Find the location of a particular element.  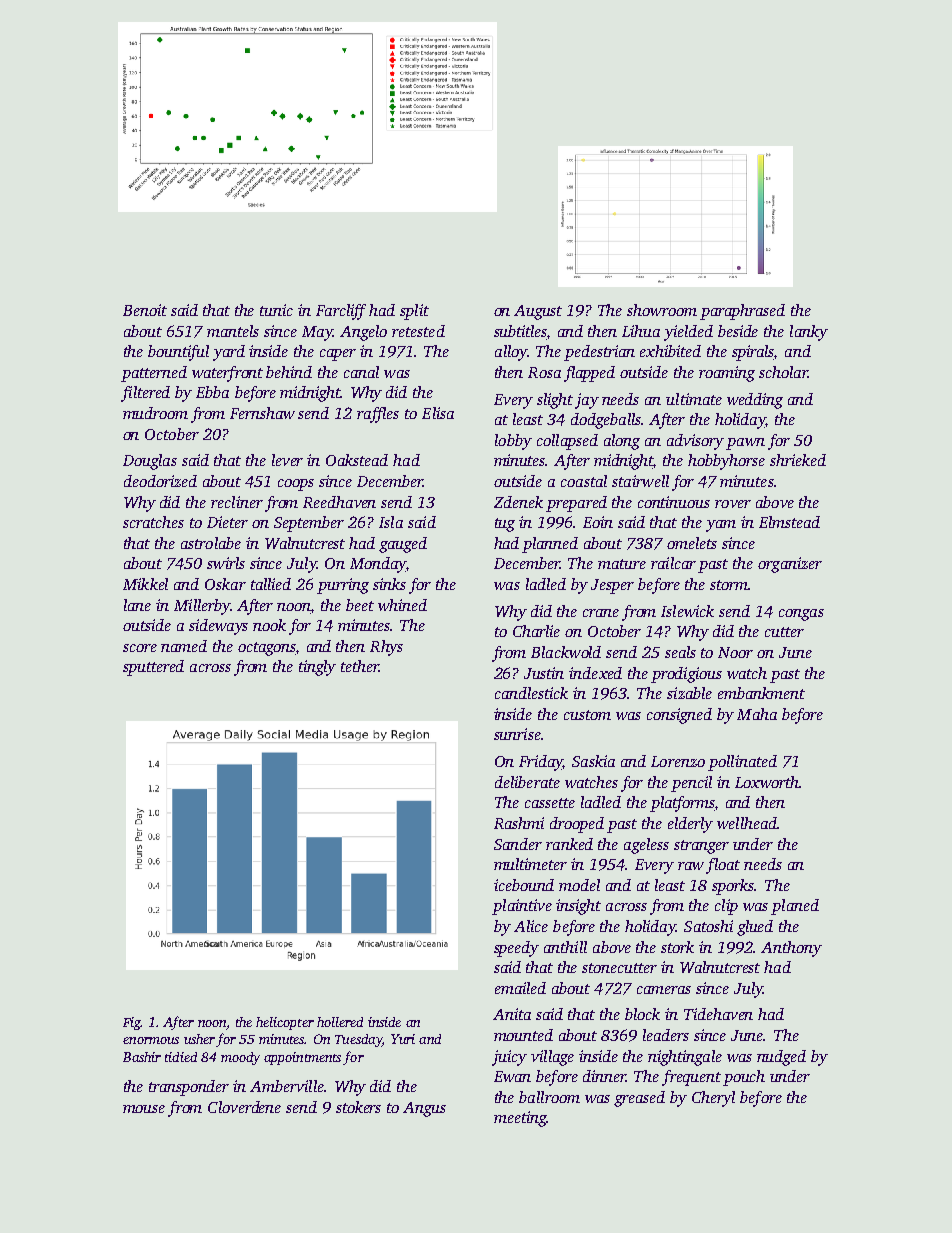

Charlie is located at coordinates (536, 631).
